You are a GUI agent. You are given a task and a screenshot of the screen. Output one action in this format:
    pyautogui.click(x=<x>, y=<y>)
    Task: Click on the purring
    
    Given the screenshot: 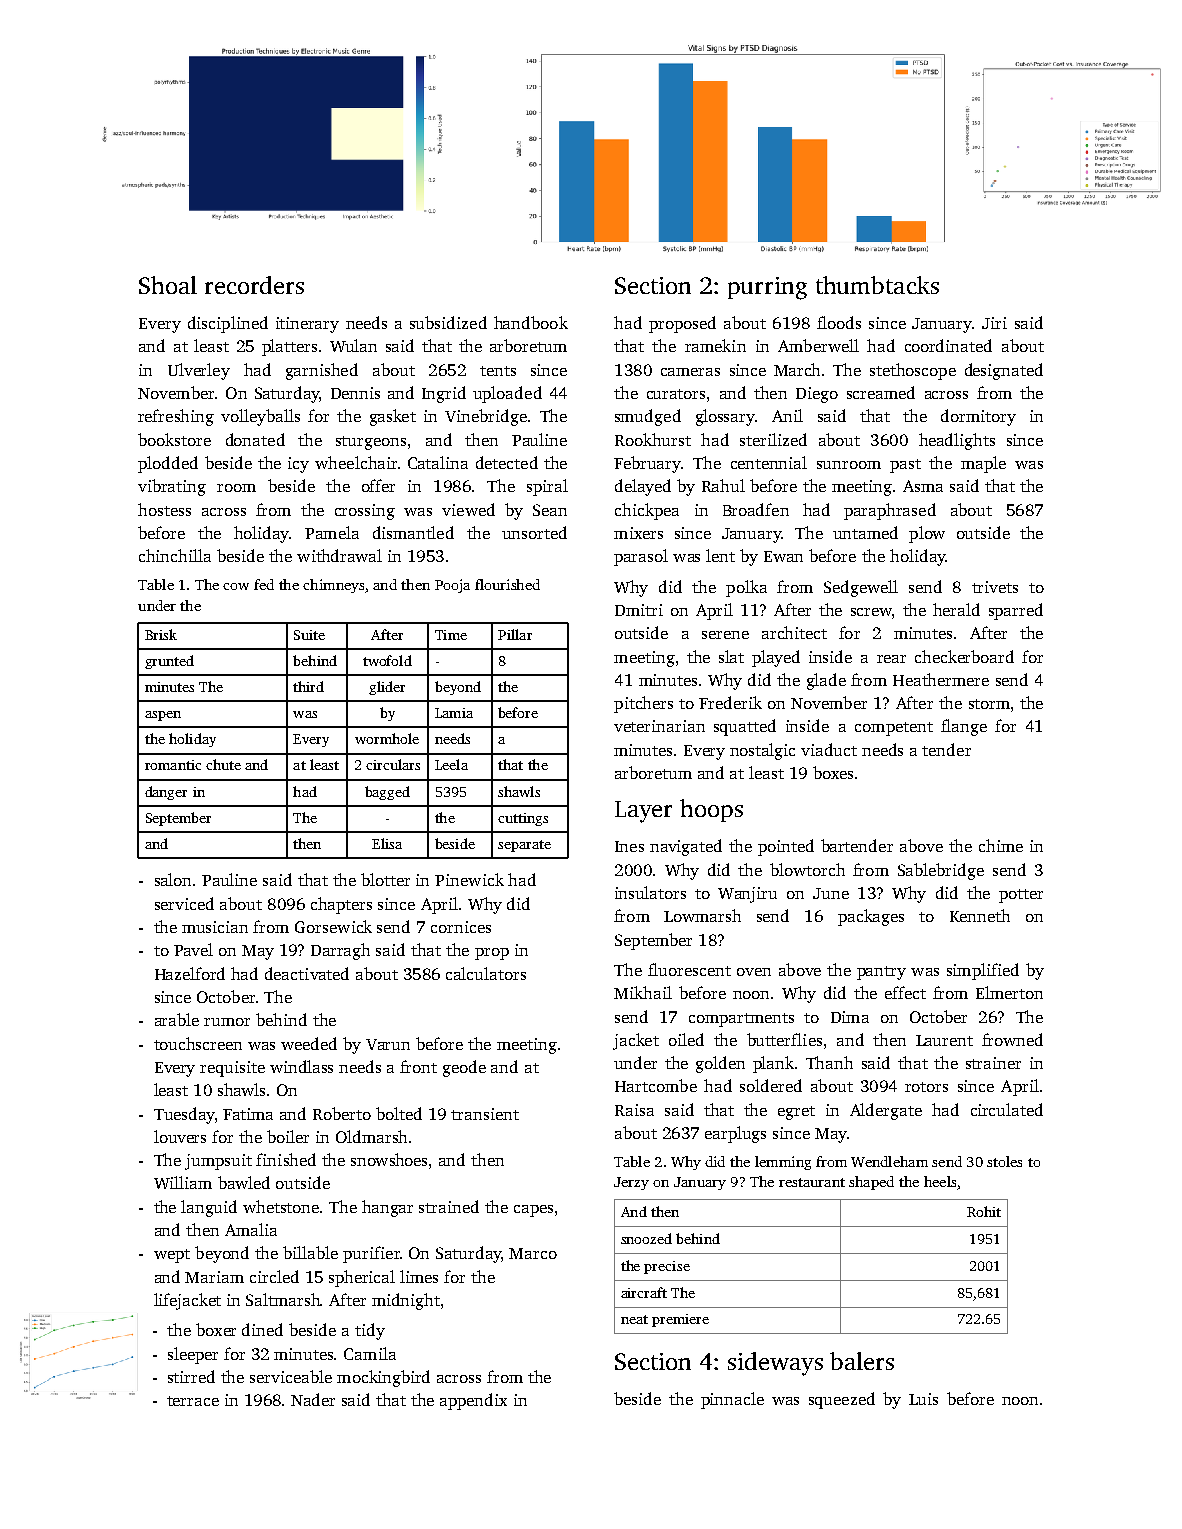 What is the action you would take?
    pyautogui.click(x=767, y=288)
